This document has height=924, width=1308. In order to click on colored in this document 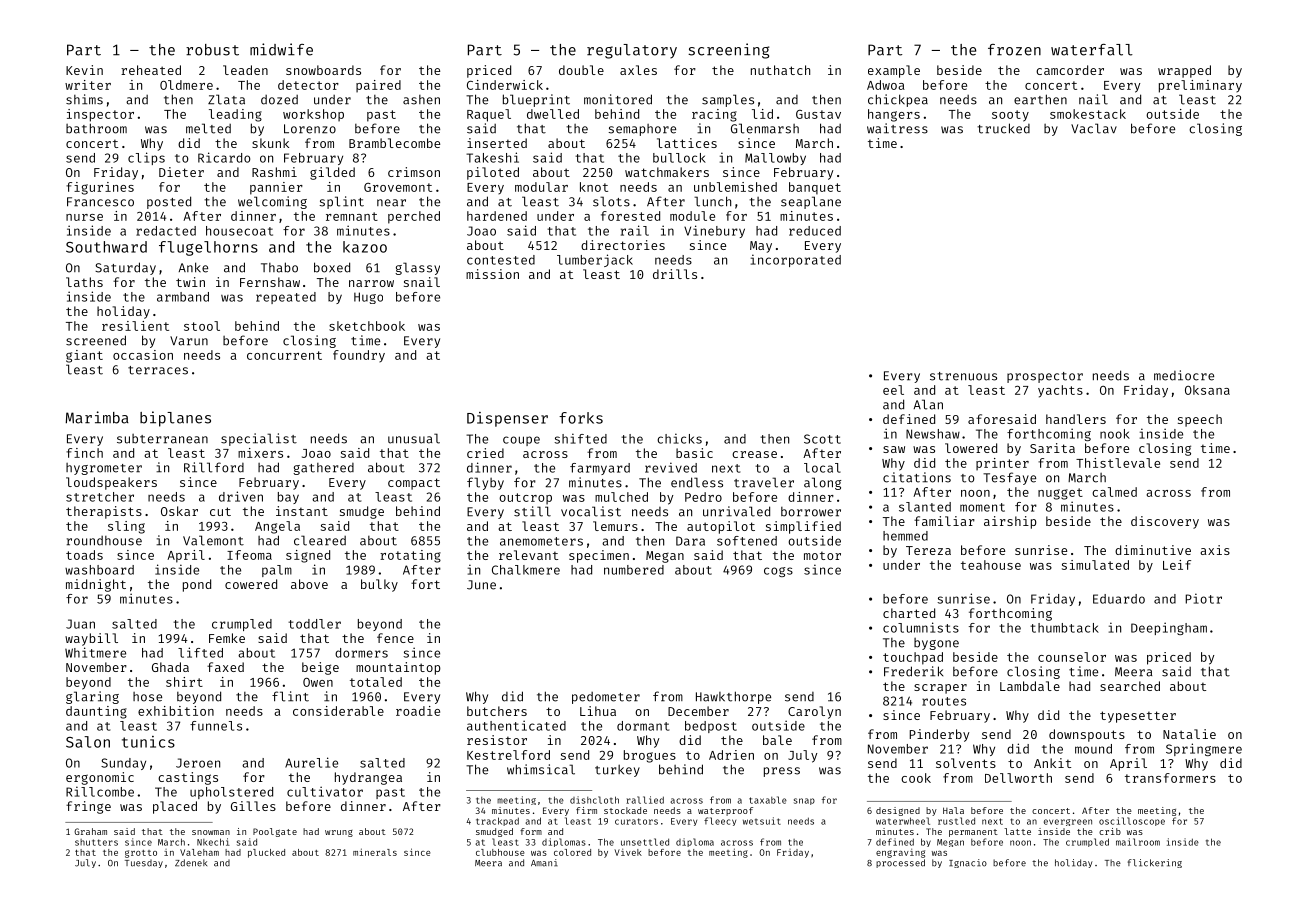, I will do `click(572, 852)`.
